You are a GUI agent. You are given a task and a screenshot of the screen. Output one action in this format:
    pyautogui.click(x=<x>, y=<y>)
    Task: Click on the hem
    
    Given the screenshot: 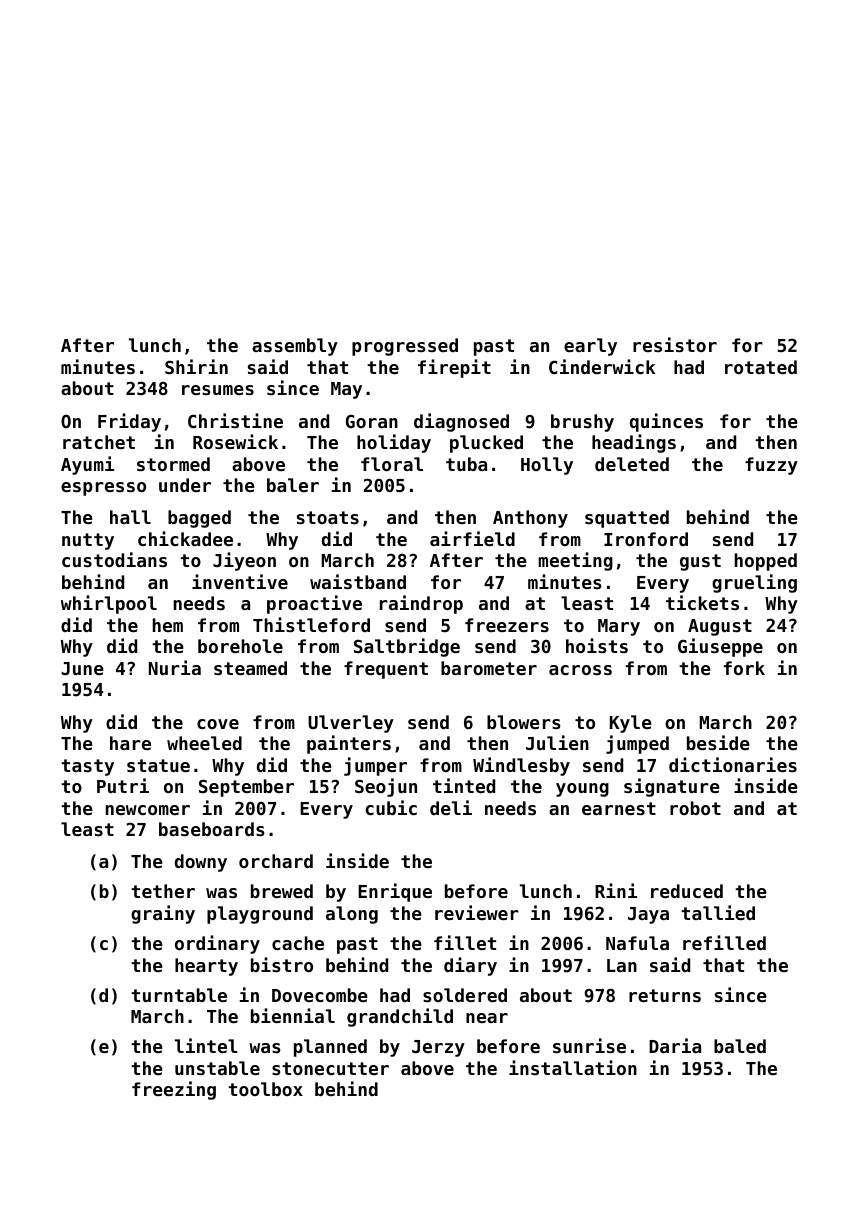 What is the action you would take?
    pyautogui.click(x=168, y=625)
